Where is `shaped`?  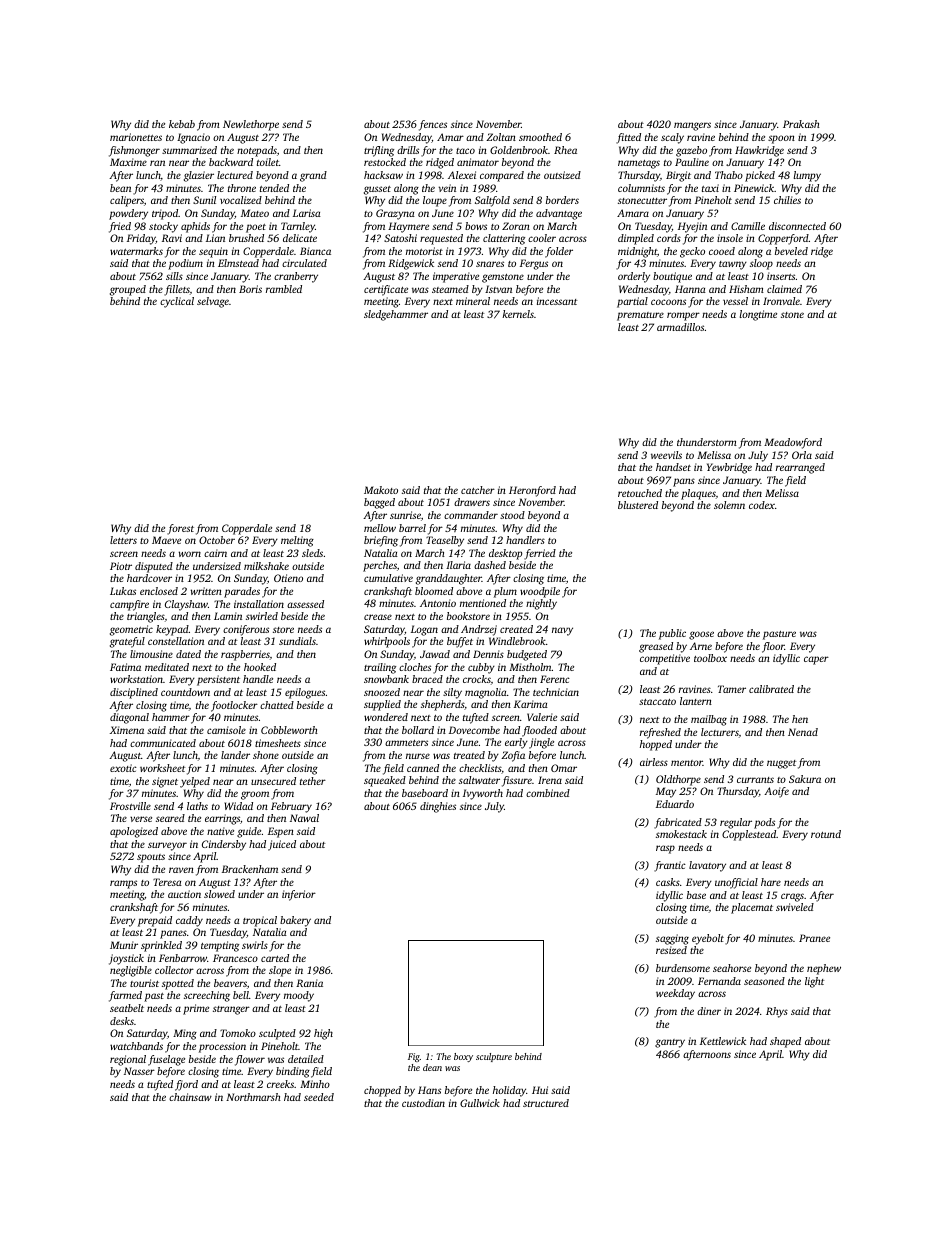 shaped is located at coordinates (785, 1042).
